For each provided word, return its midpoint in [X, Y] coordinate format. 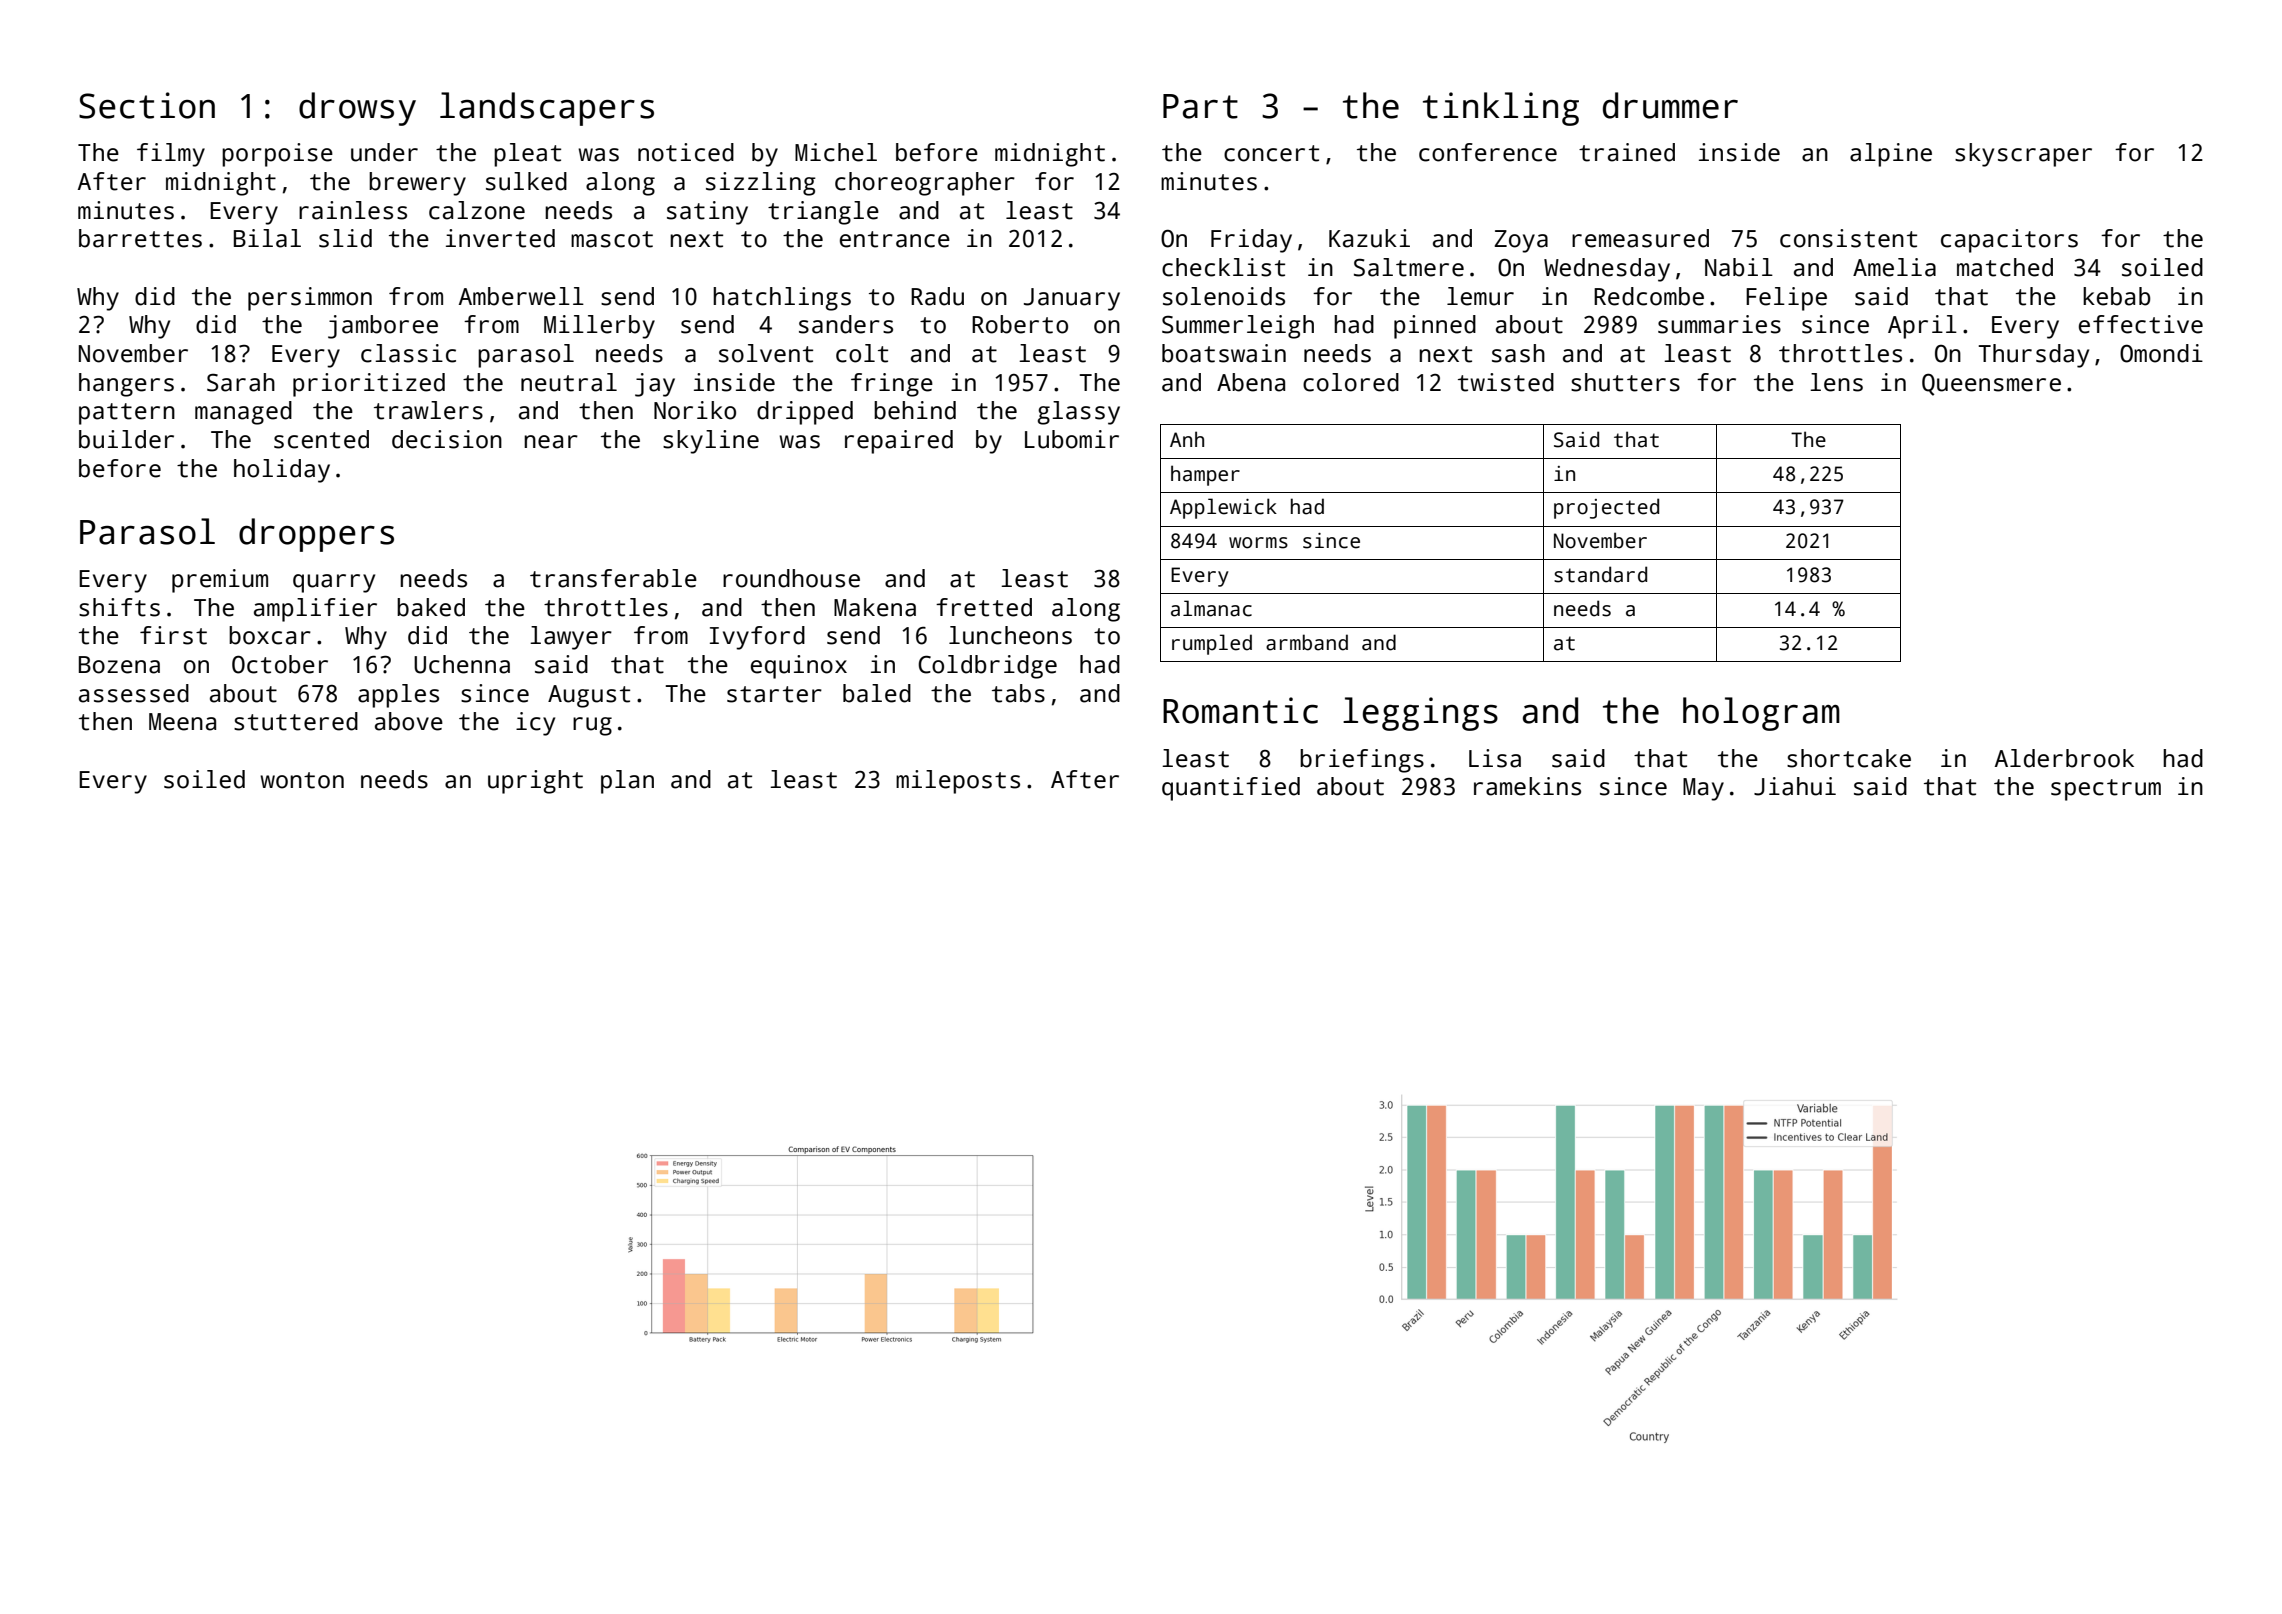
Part [1200, 106]
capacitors [2009, 241]
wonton [302, 780]
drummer [1670, 105]
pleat [527, 155]
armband [1307, 642]
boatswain [1224, 353]
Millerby [599, 327]
